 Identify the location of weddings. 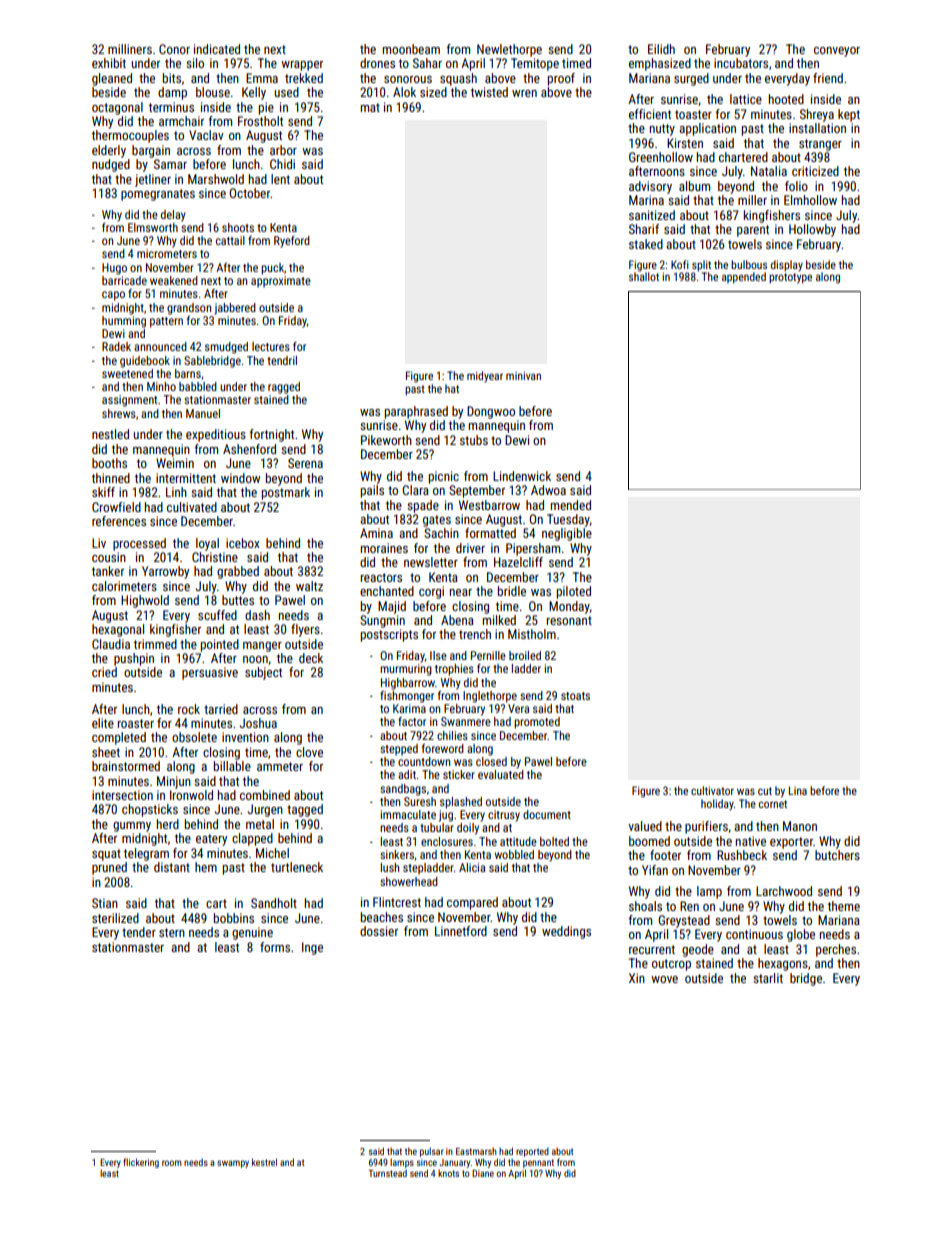
(566, 932).
